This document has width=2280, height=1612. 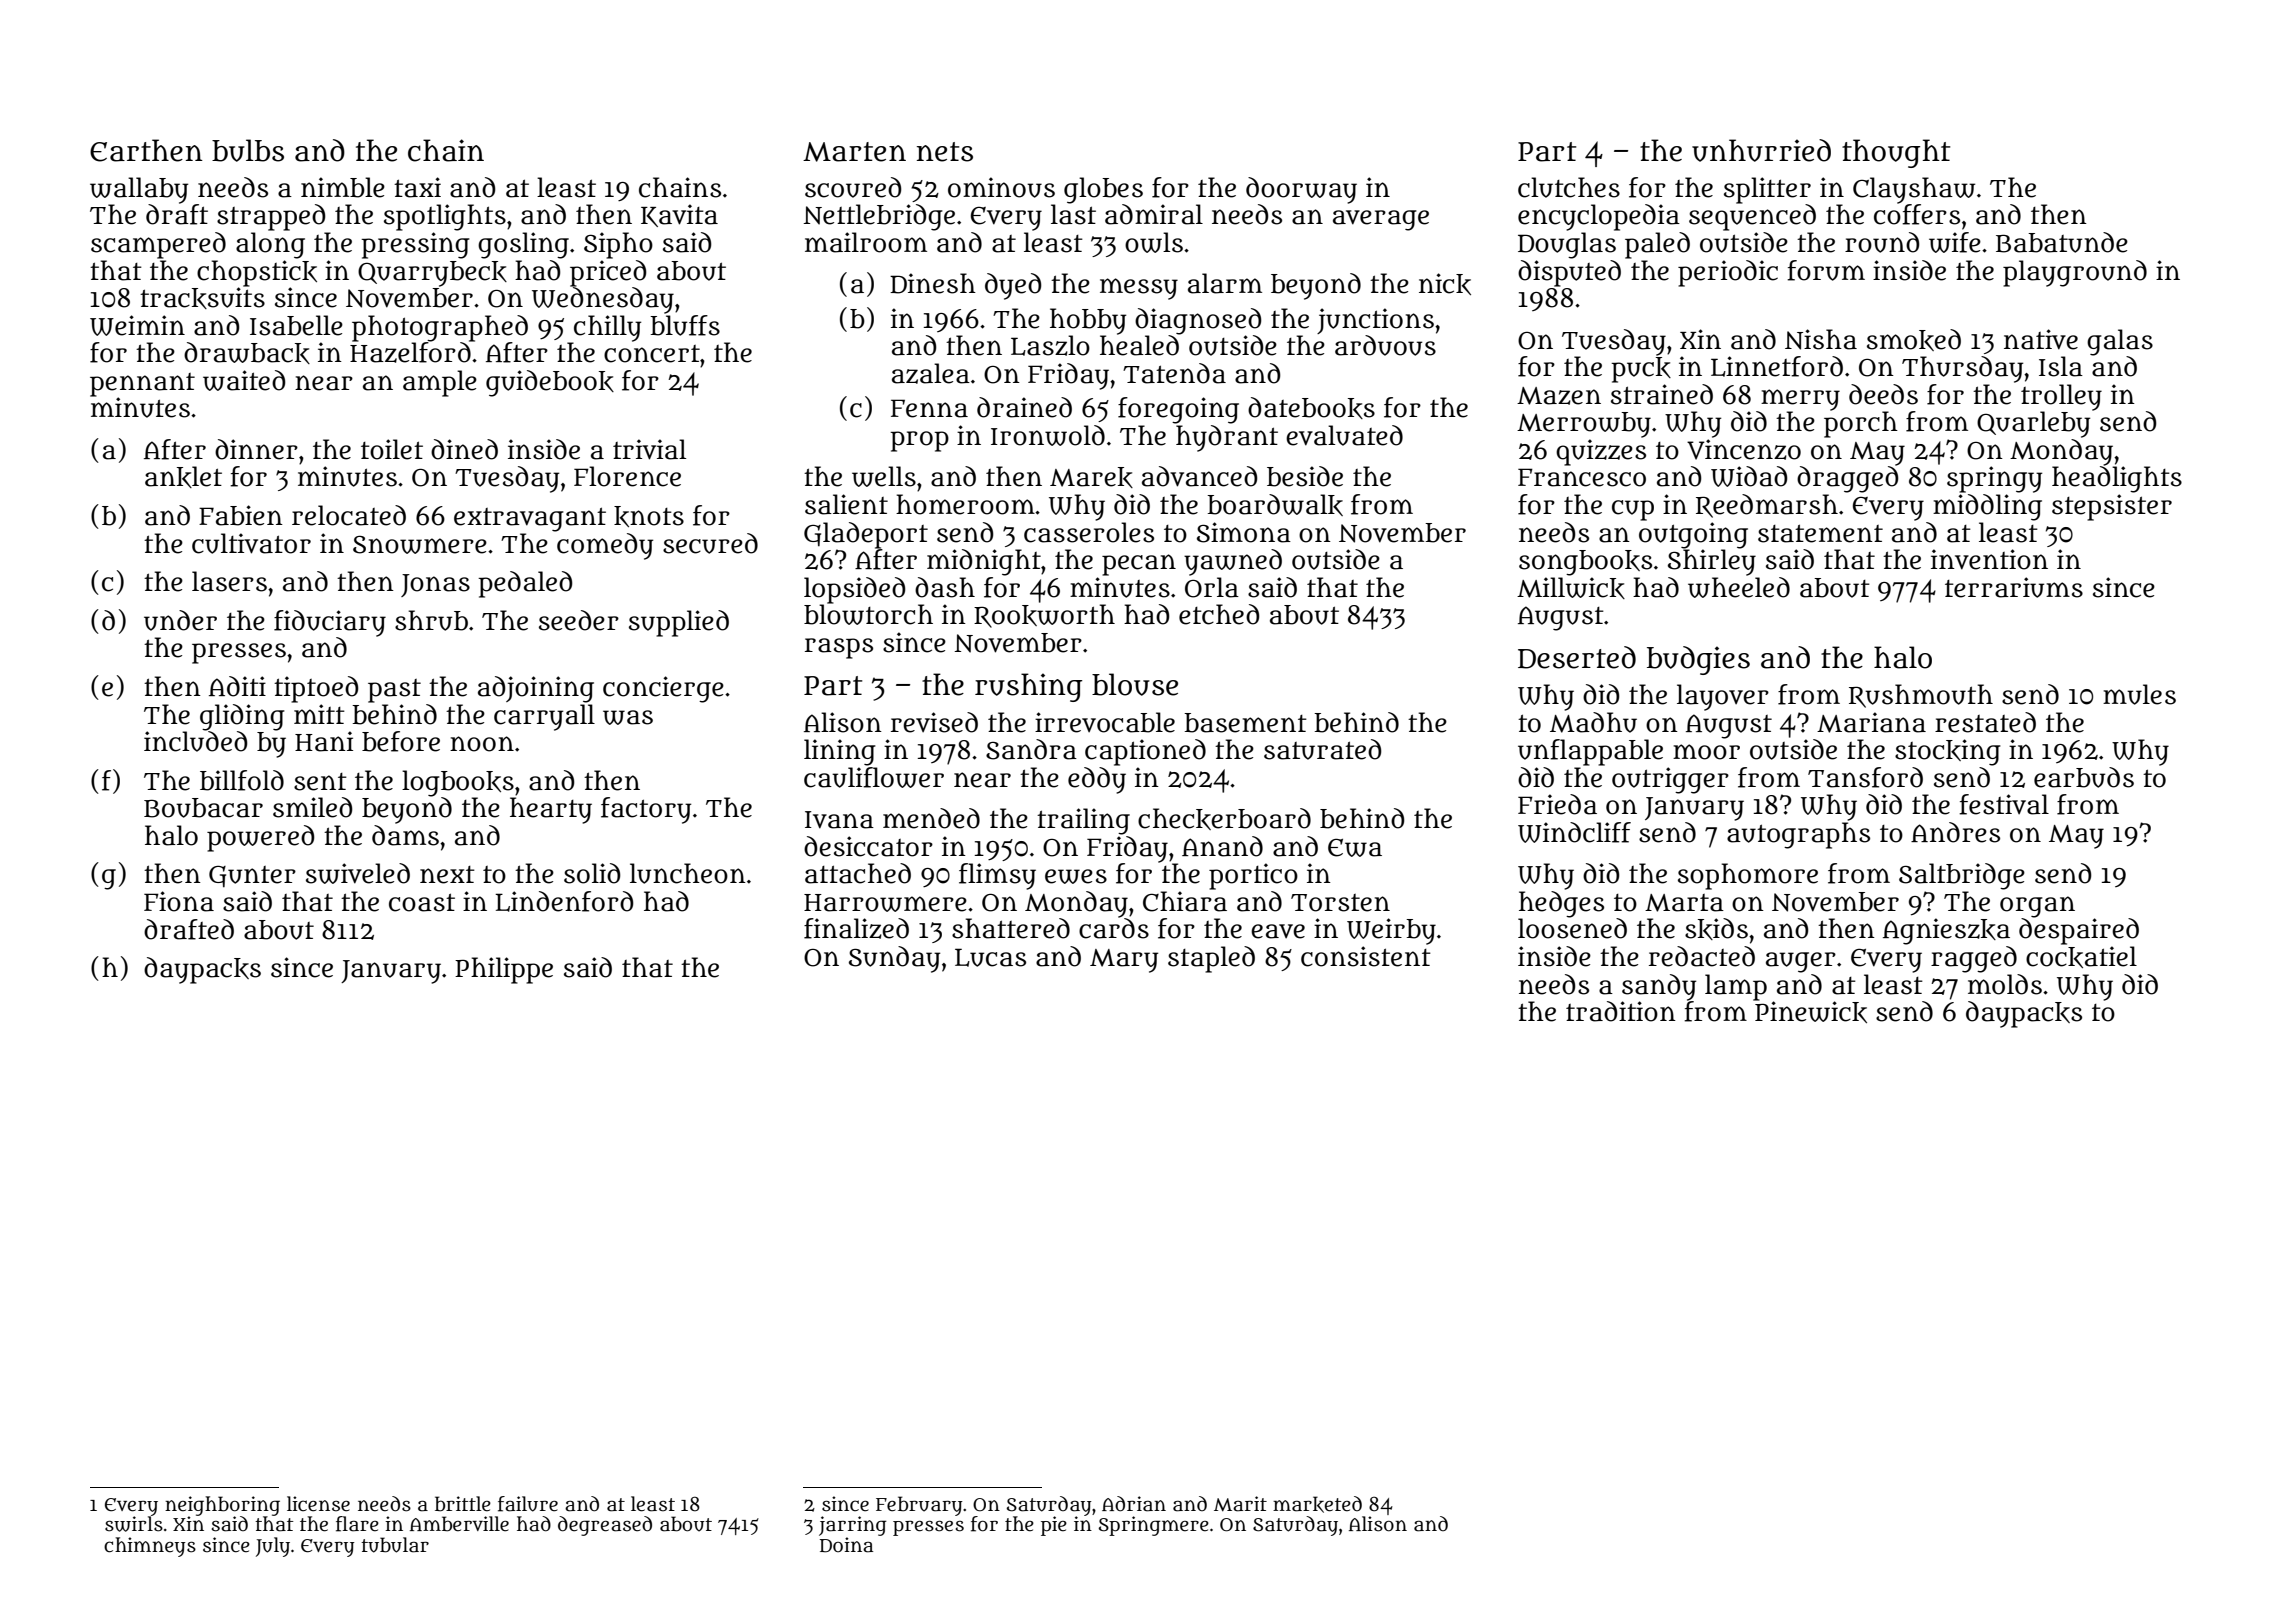 What do you see at coordinates (1761, 150) in the document?
I see `unhurried` at bounding box center [1761, 150].
